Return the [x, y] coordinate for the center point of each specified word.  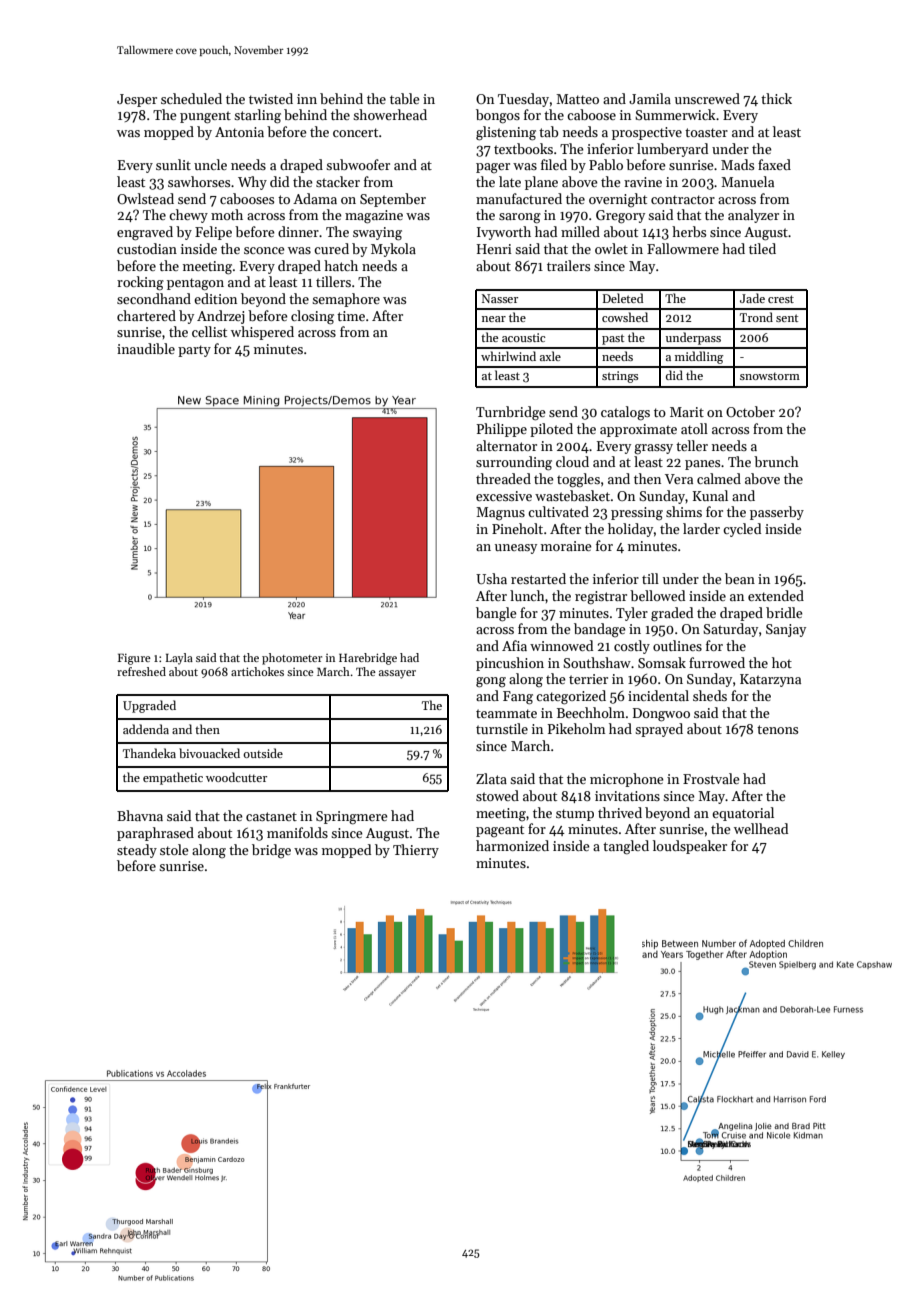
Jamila [650, 98]
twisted [271, 98]
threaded [503, 478]
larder [701, 528]
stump [575, 815]
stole [174, 849]
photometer [292, 659]
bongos [498, 116]
